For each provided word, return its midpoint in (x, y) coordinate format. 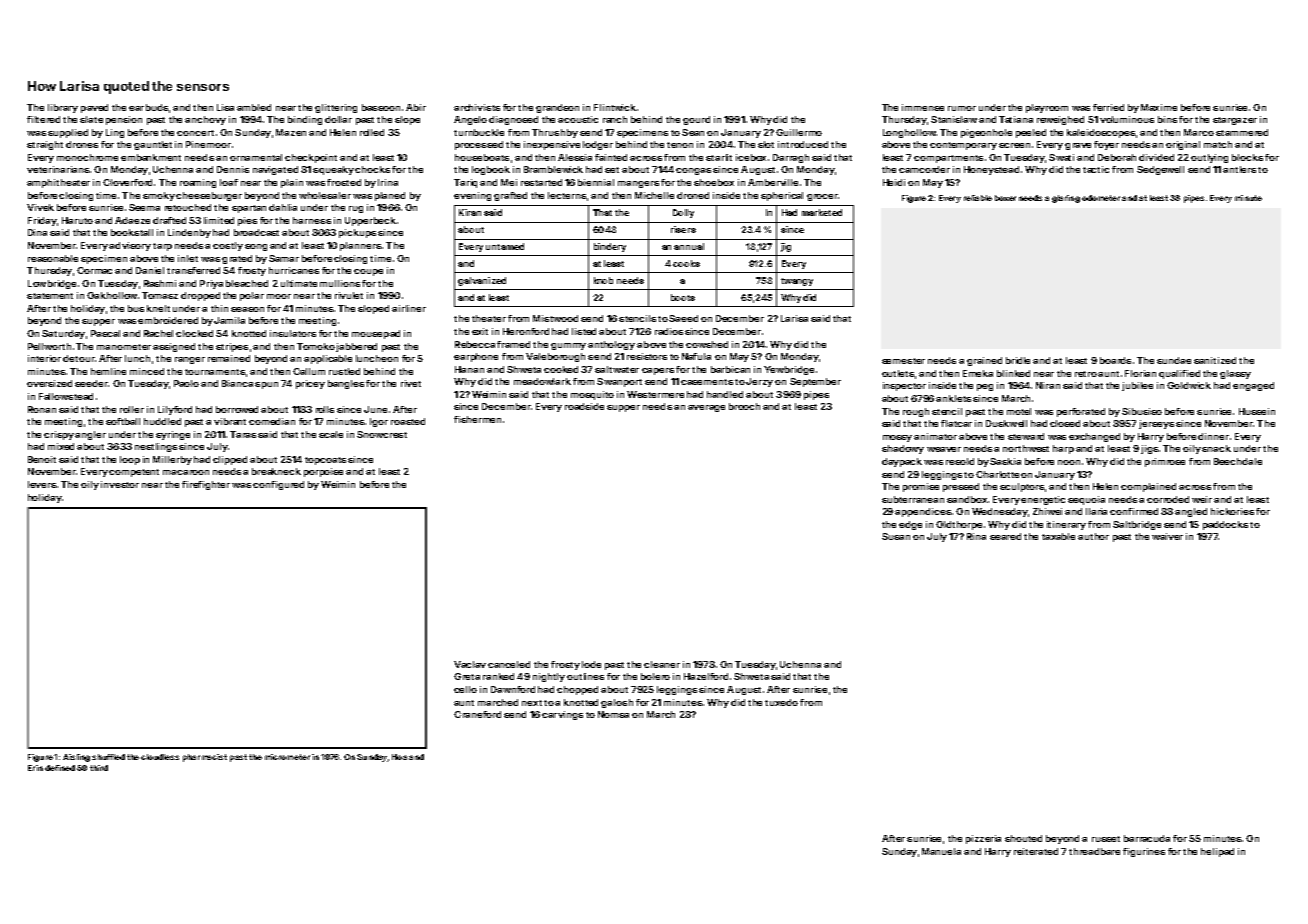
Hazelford (706, 676)
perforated (1081, 412)
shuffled (108, 757)
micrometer (287, 757)
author (1093, 536)
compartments (948, 159)
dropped (200, 296)
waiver (1167, 536)
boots (683, 297)
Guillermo (799, 132)
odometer (1101, 198)
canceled (509, 664)
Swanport (619, 382)
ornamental (256, 157)
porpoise (323, 472)
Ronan (42, 409)
